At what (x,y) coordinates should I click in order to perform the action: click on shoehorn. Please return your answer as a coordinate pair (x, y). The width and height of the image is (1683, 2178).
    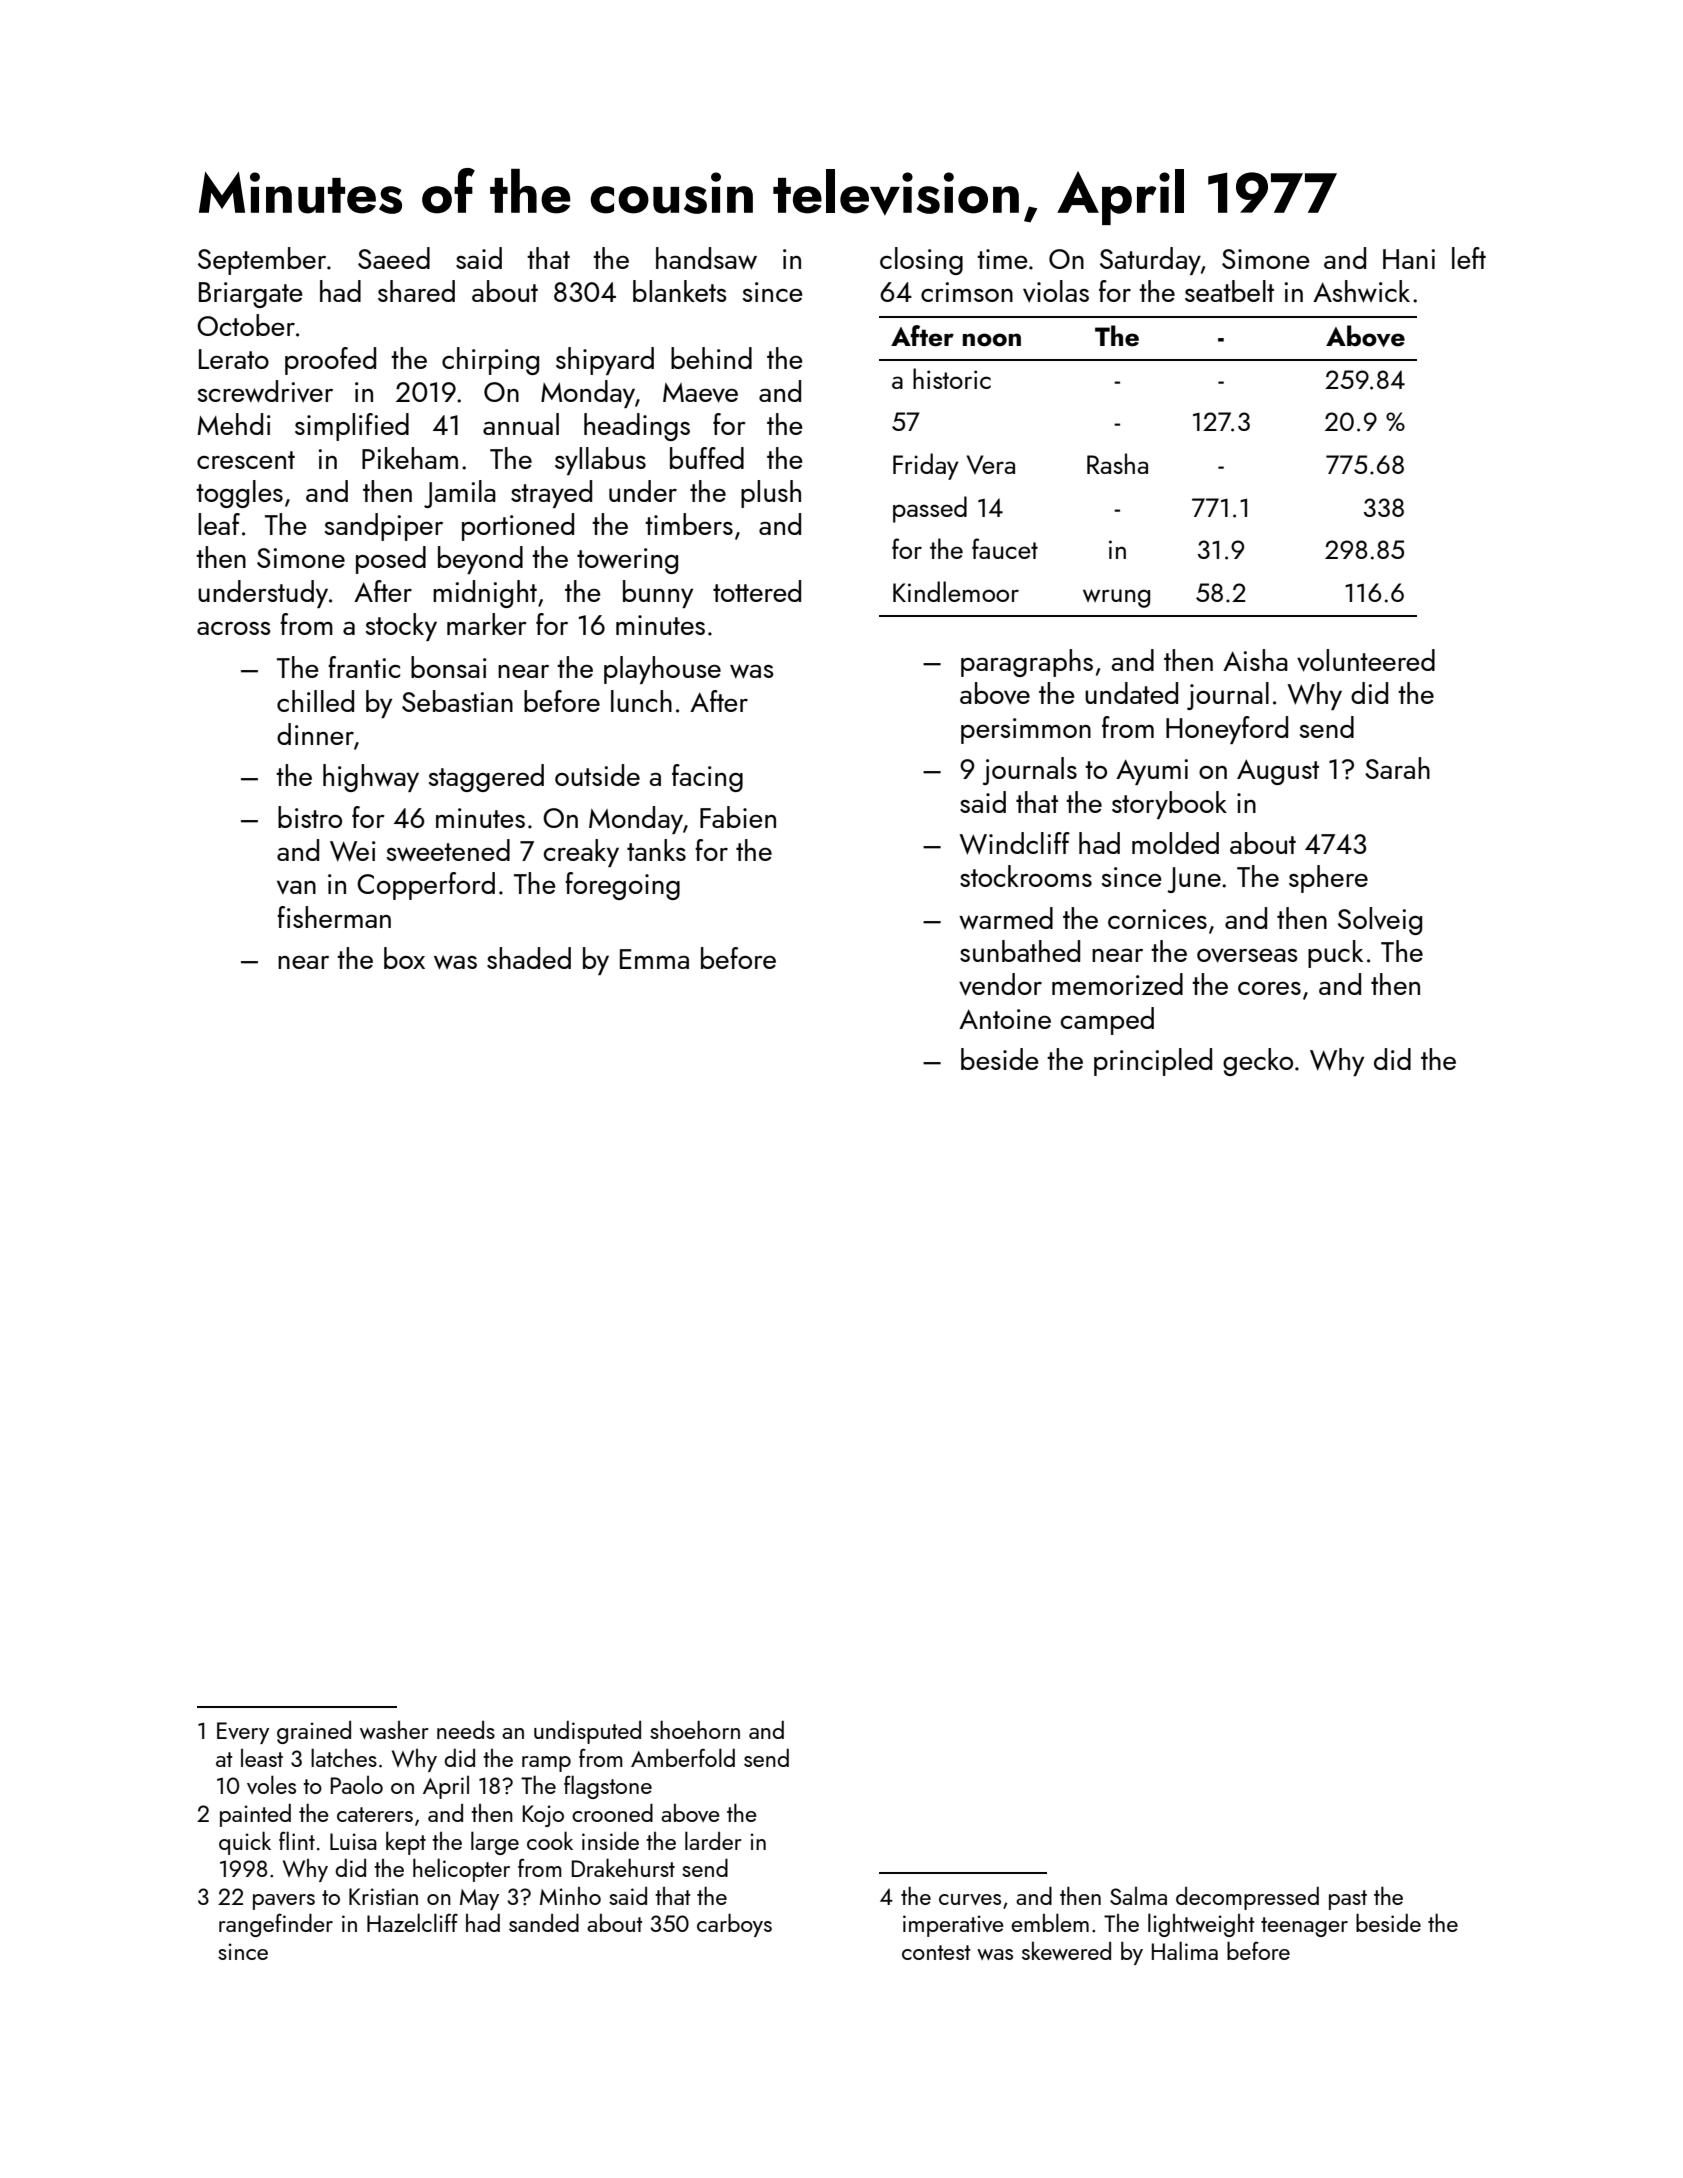
    Looking at the image, I should click on (695, 1730).
